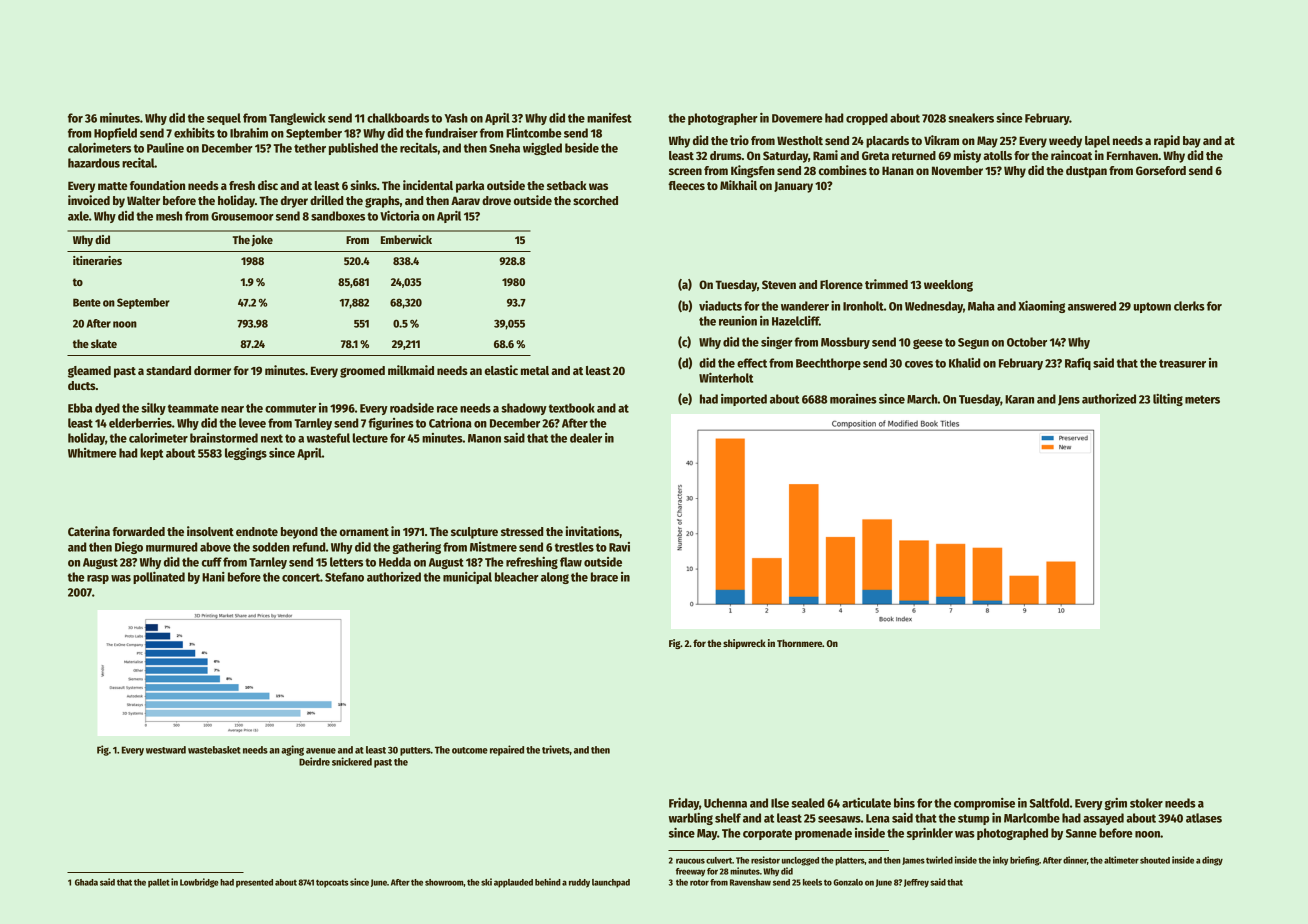 The width and height of the screenshot is (1308, 924). Describe the element at coordinates (199, 883) in the screenshot. I see `Lowbridge` at that location.
